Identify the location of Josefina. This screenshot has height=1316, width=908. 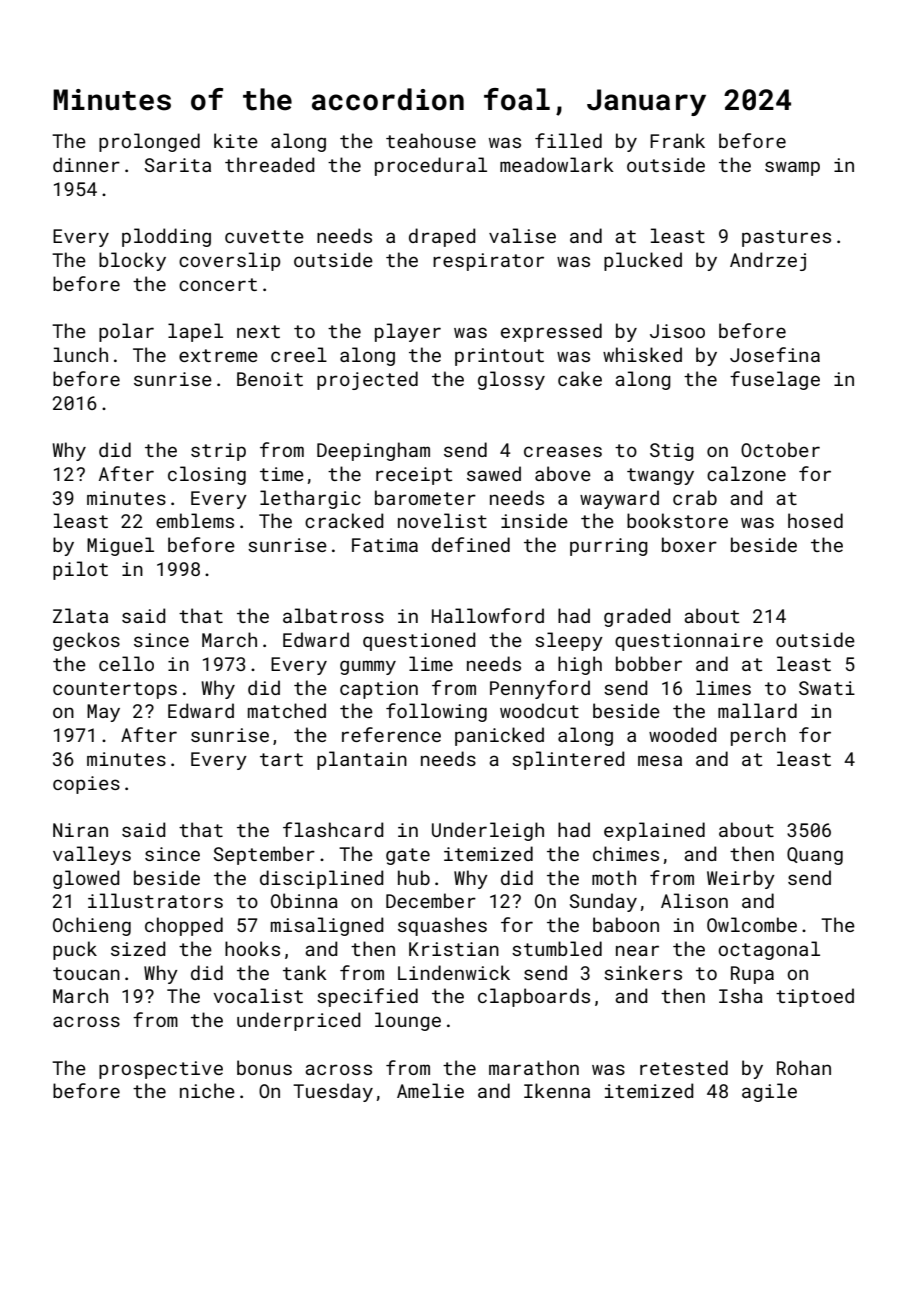
(775, 354).
